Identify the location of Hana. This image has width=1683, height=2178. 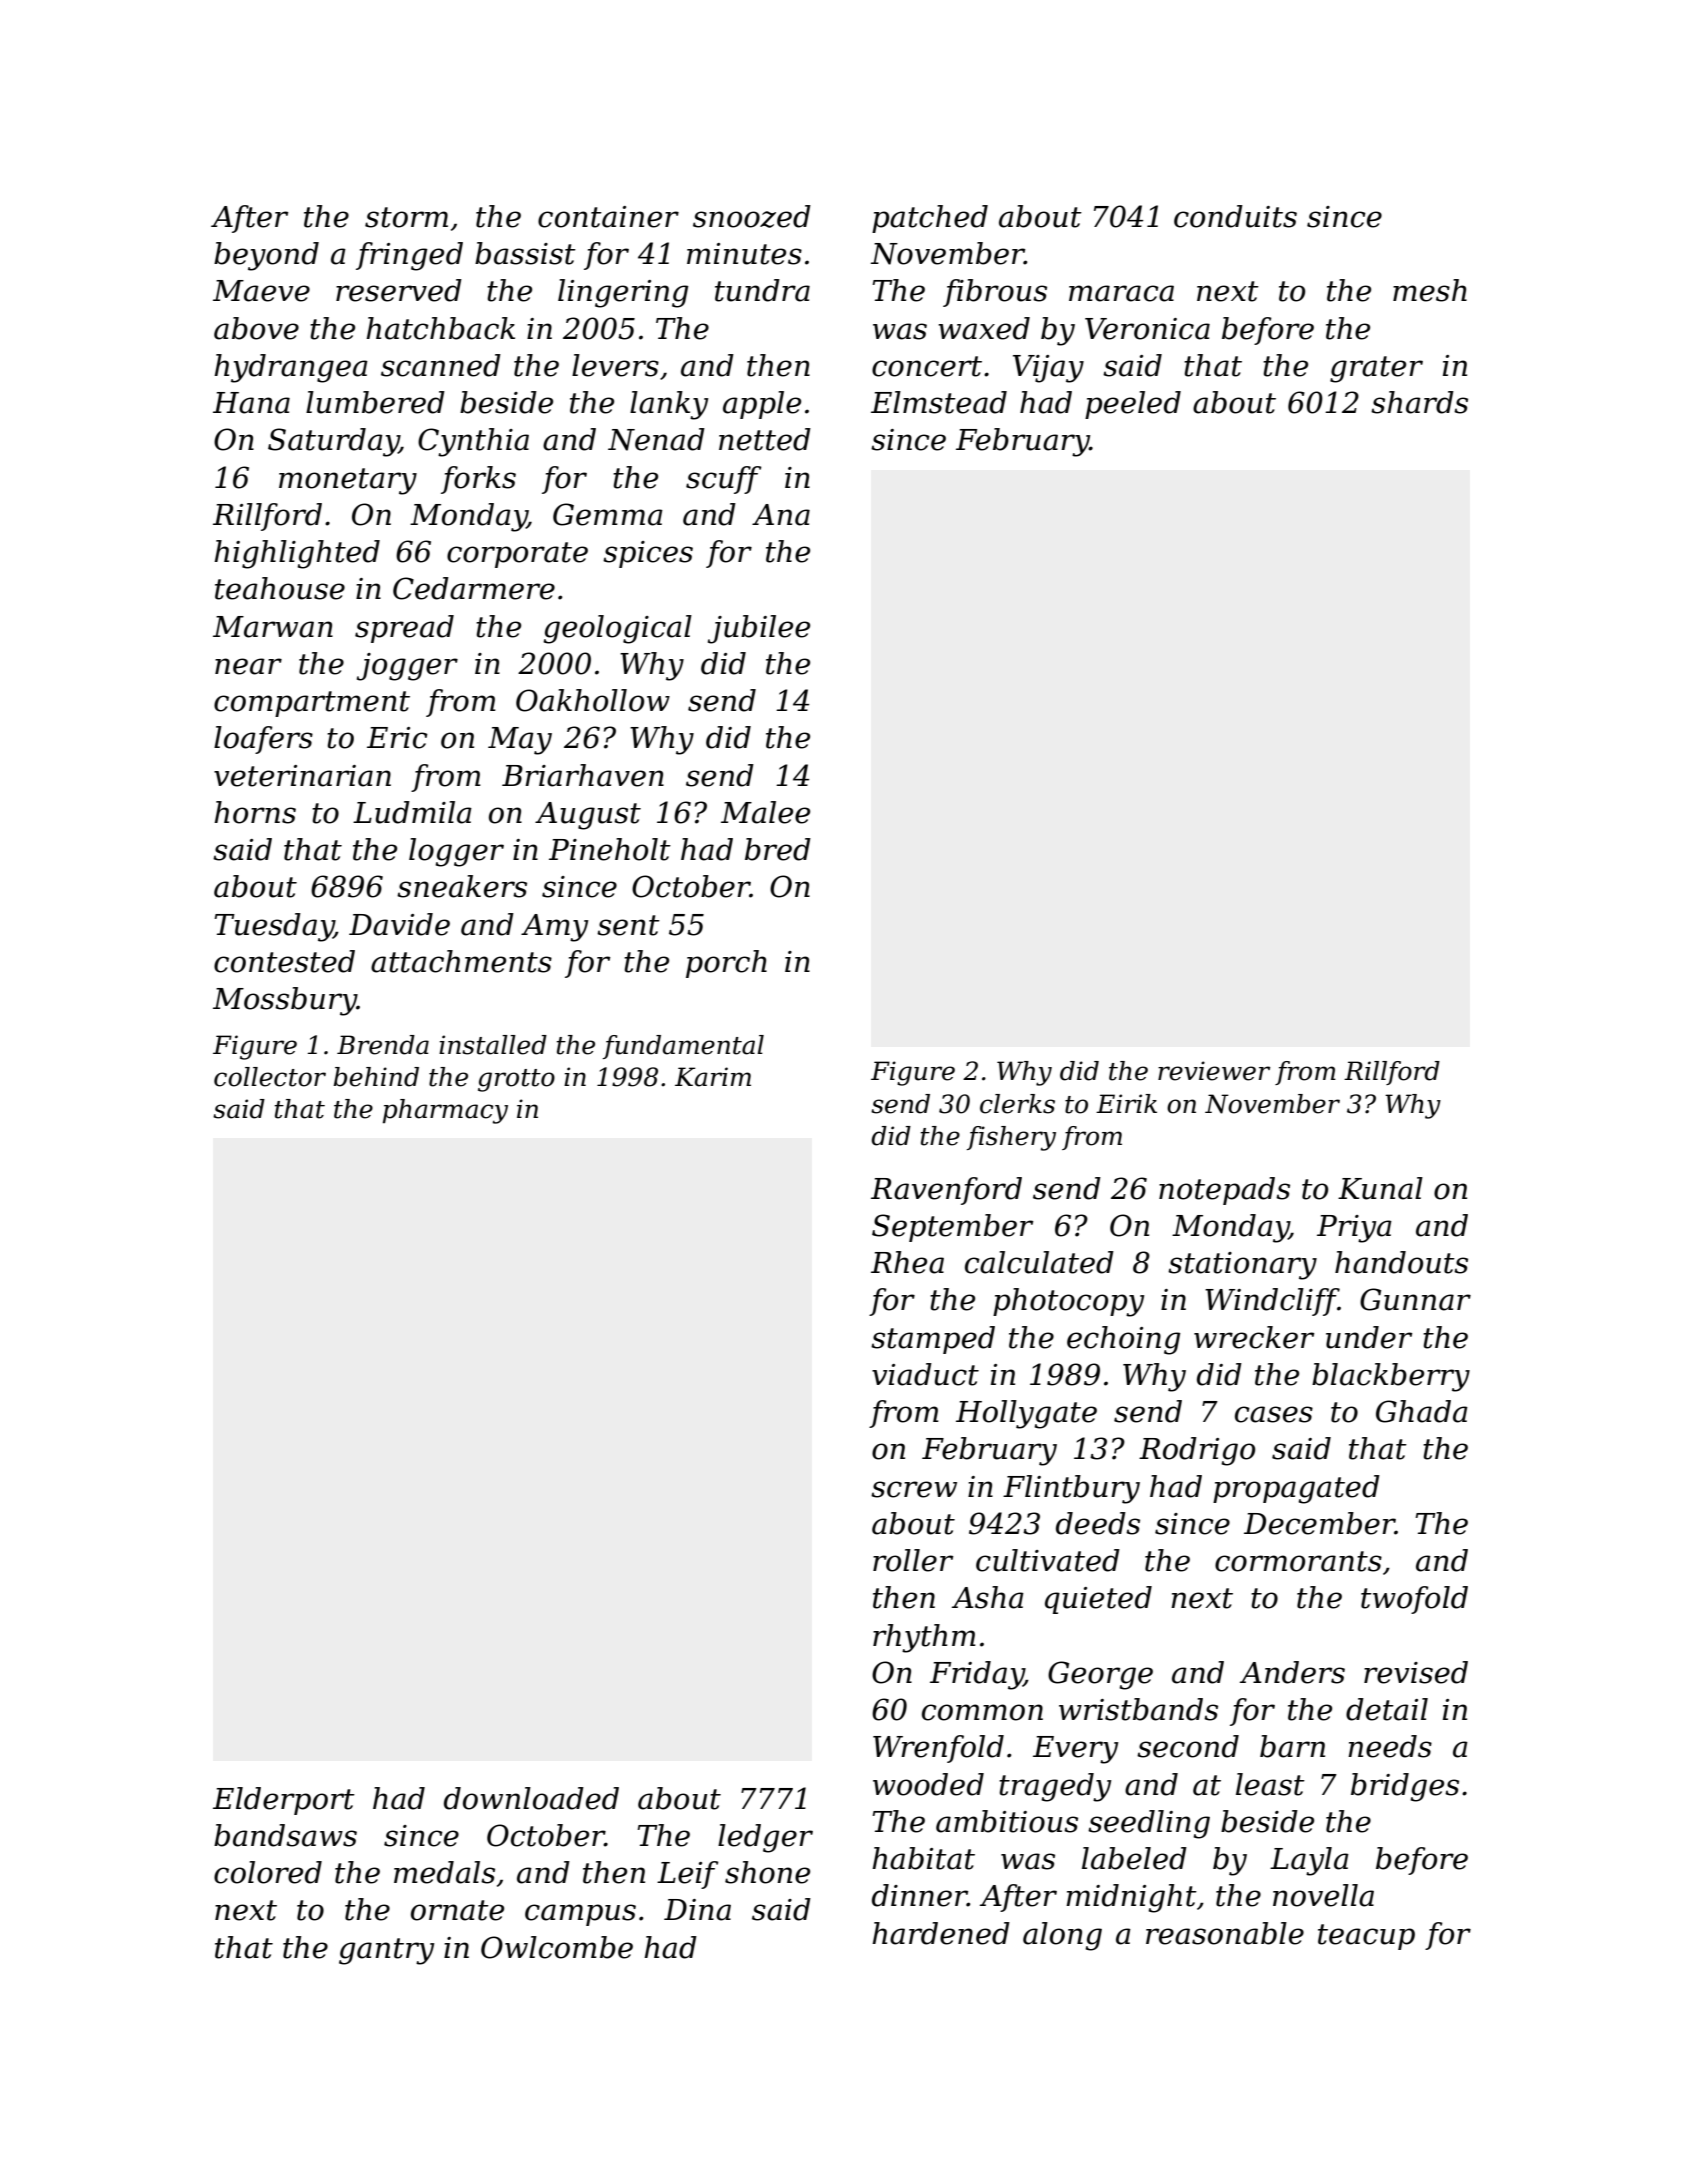
(251, 403).
